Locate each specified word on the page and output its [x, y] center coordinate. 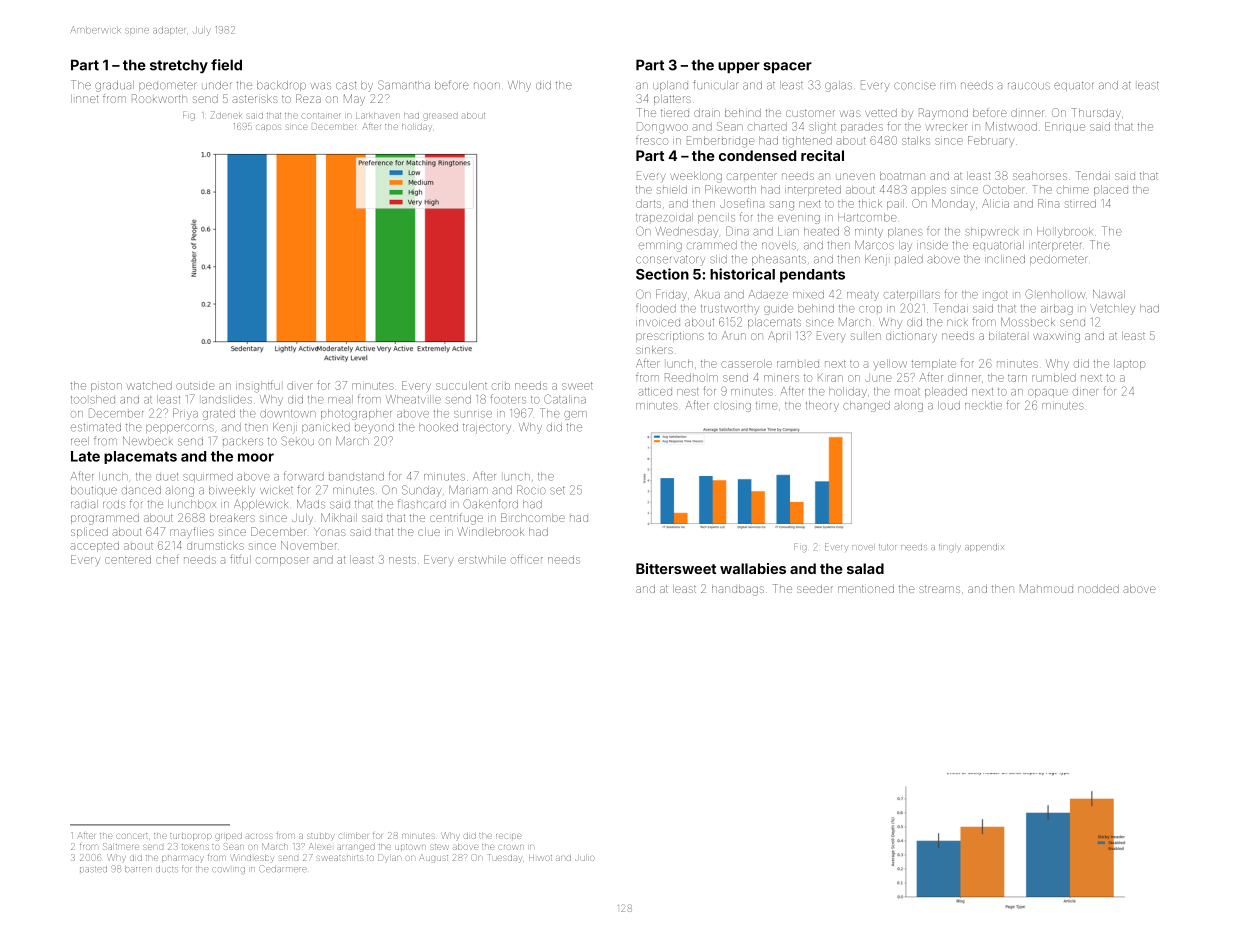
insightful [258, 386]
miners [781, 378]
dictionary [911, 336]
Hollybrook [1065, 232]
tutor [887, 547]
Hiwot [540, 858]
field [226, 65]
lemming [660, 247]
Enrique [1065, 127]
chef [167, 559]
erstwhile [482, 559]
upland [670, 86]
